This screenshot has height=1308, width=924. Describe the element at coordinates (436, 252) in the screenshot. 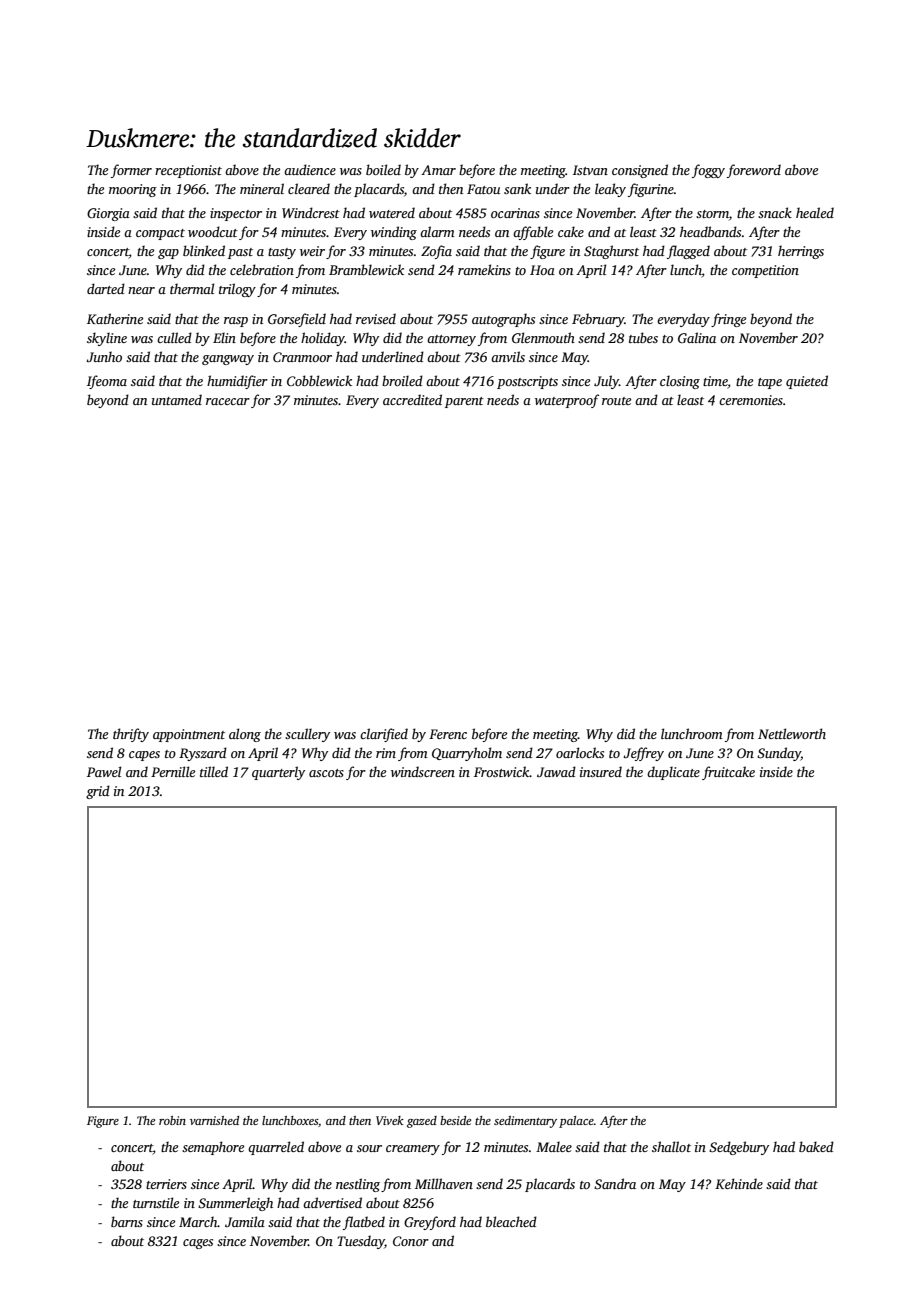

I see `Zofia` at that location.
